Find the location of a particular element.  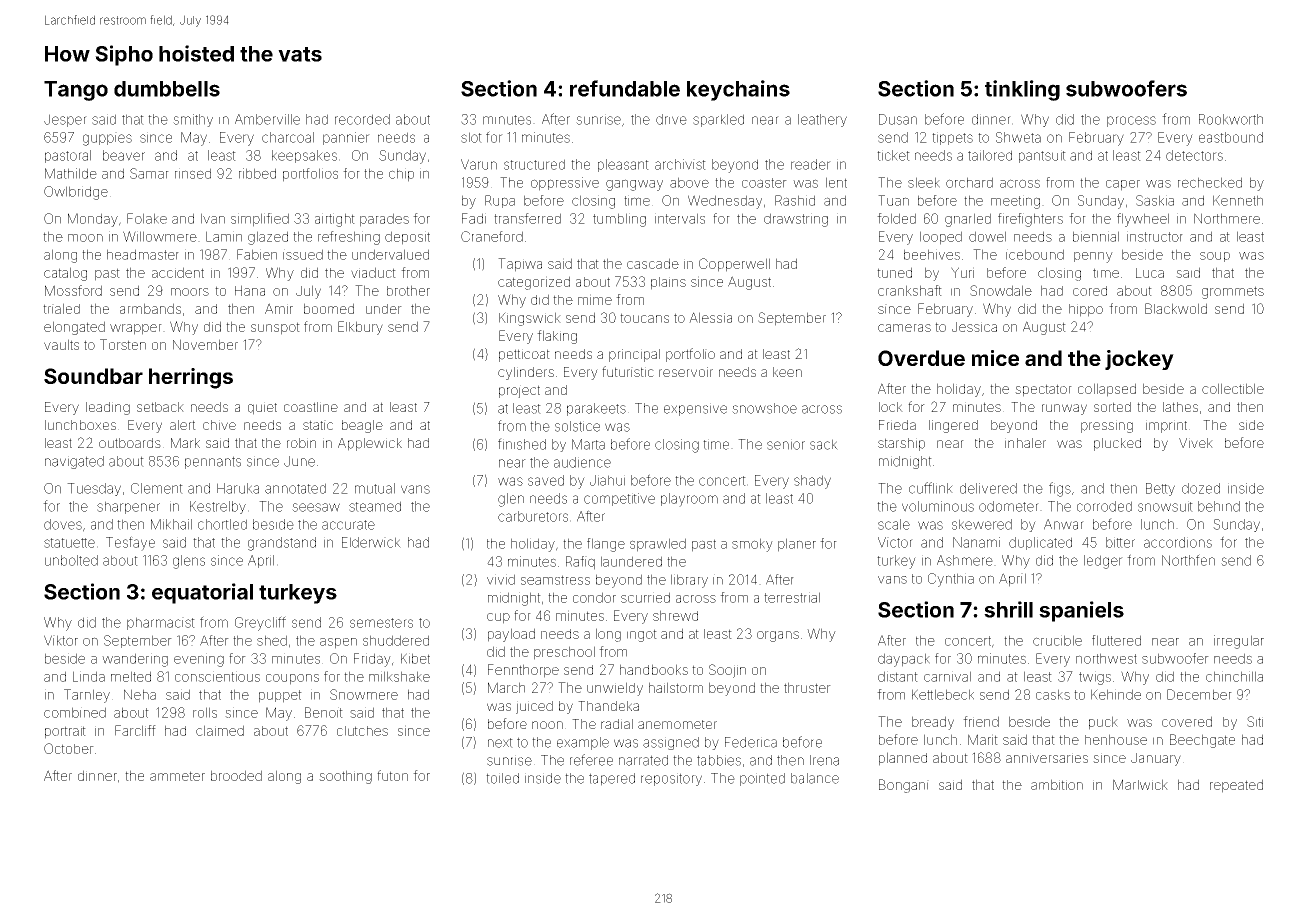

Tango is located at coordinates (76, 91).
